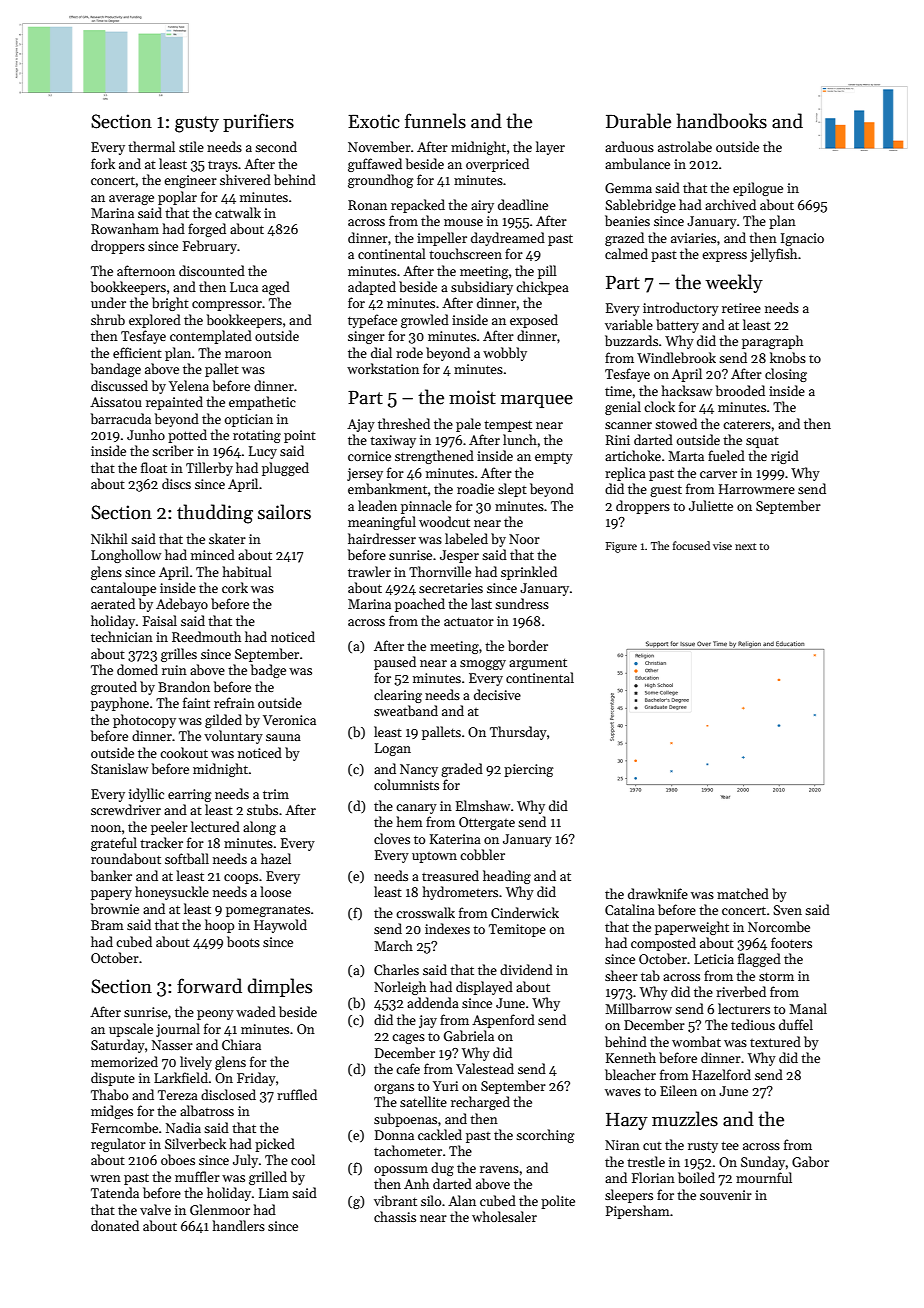  I want to click on matched, so click(743, 893).
